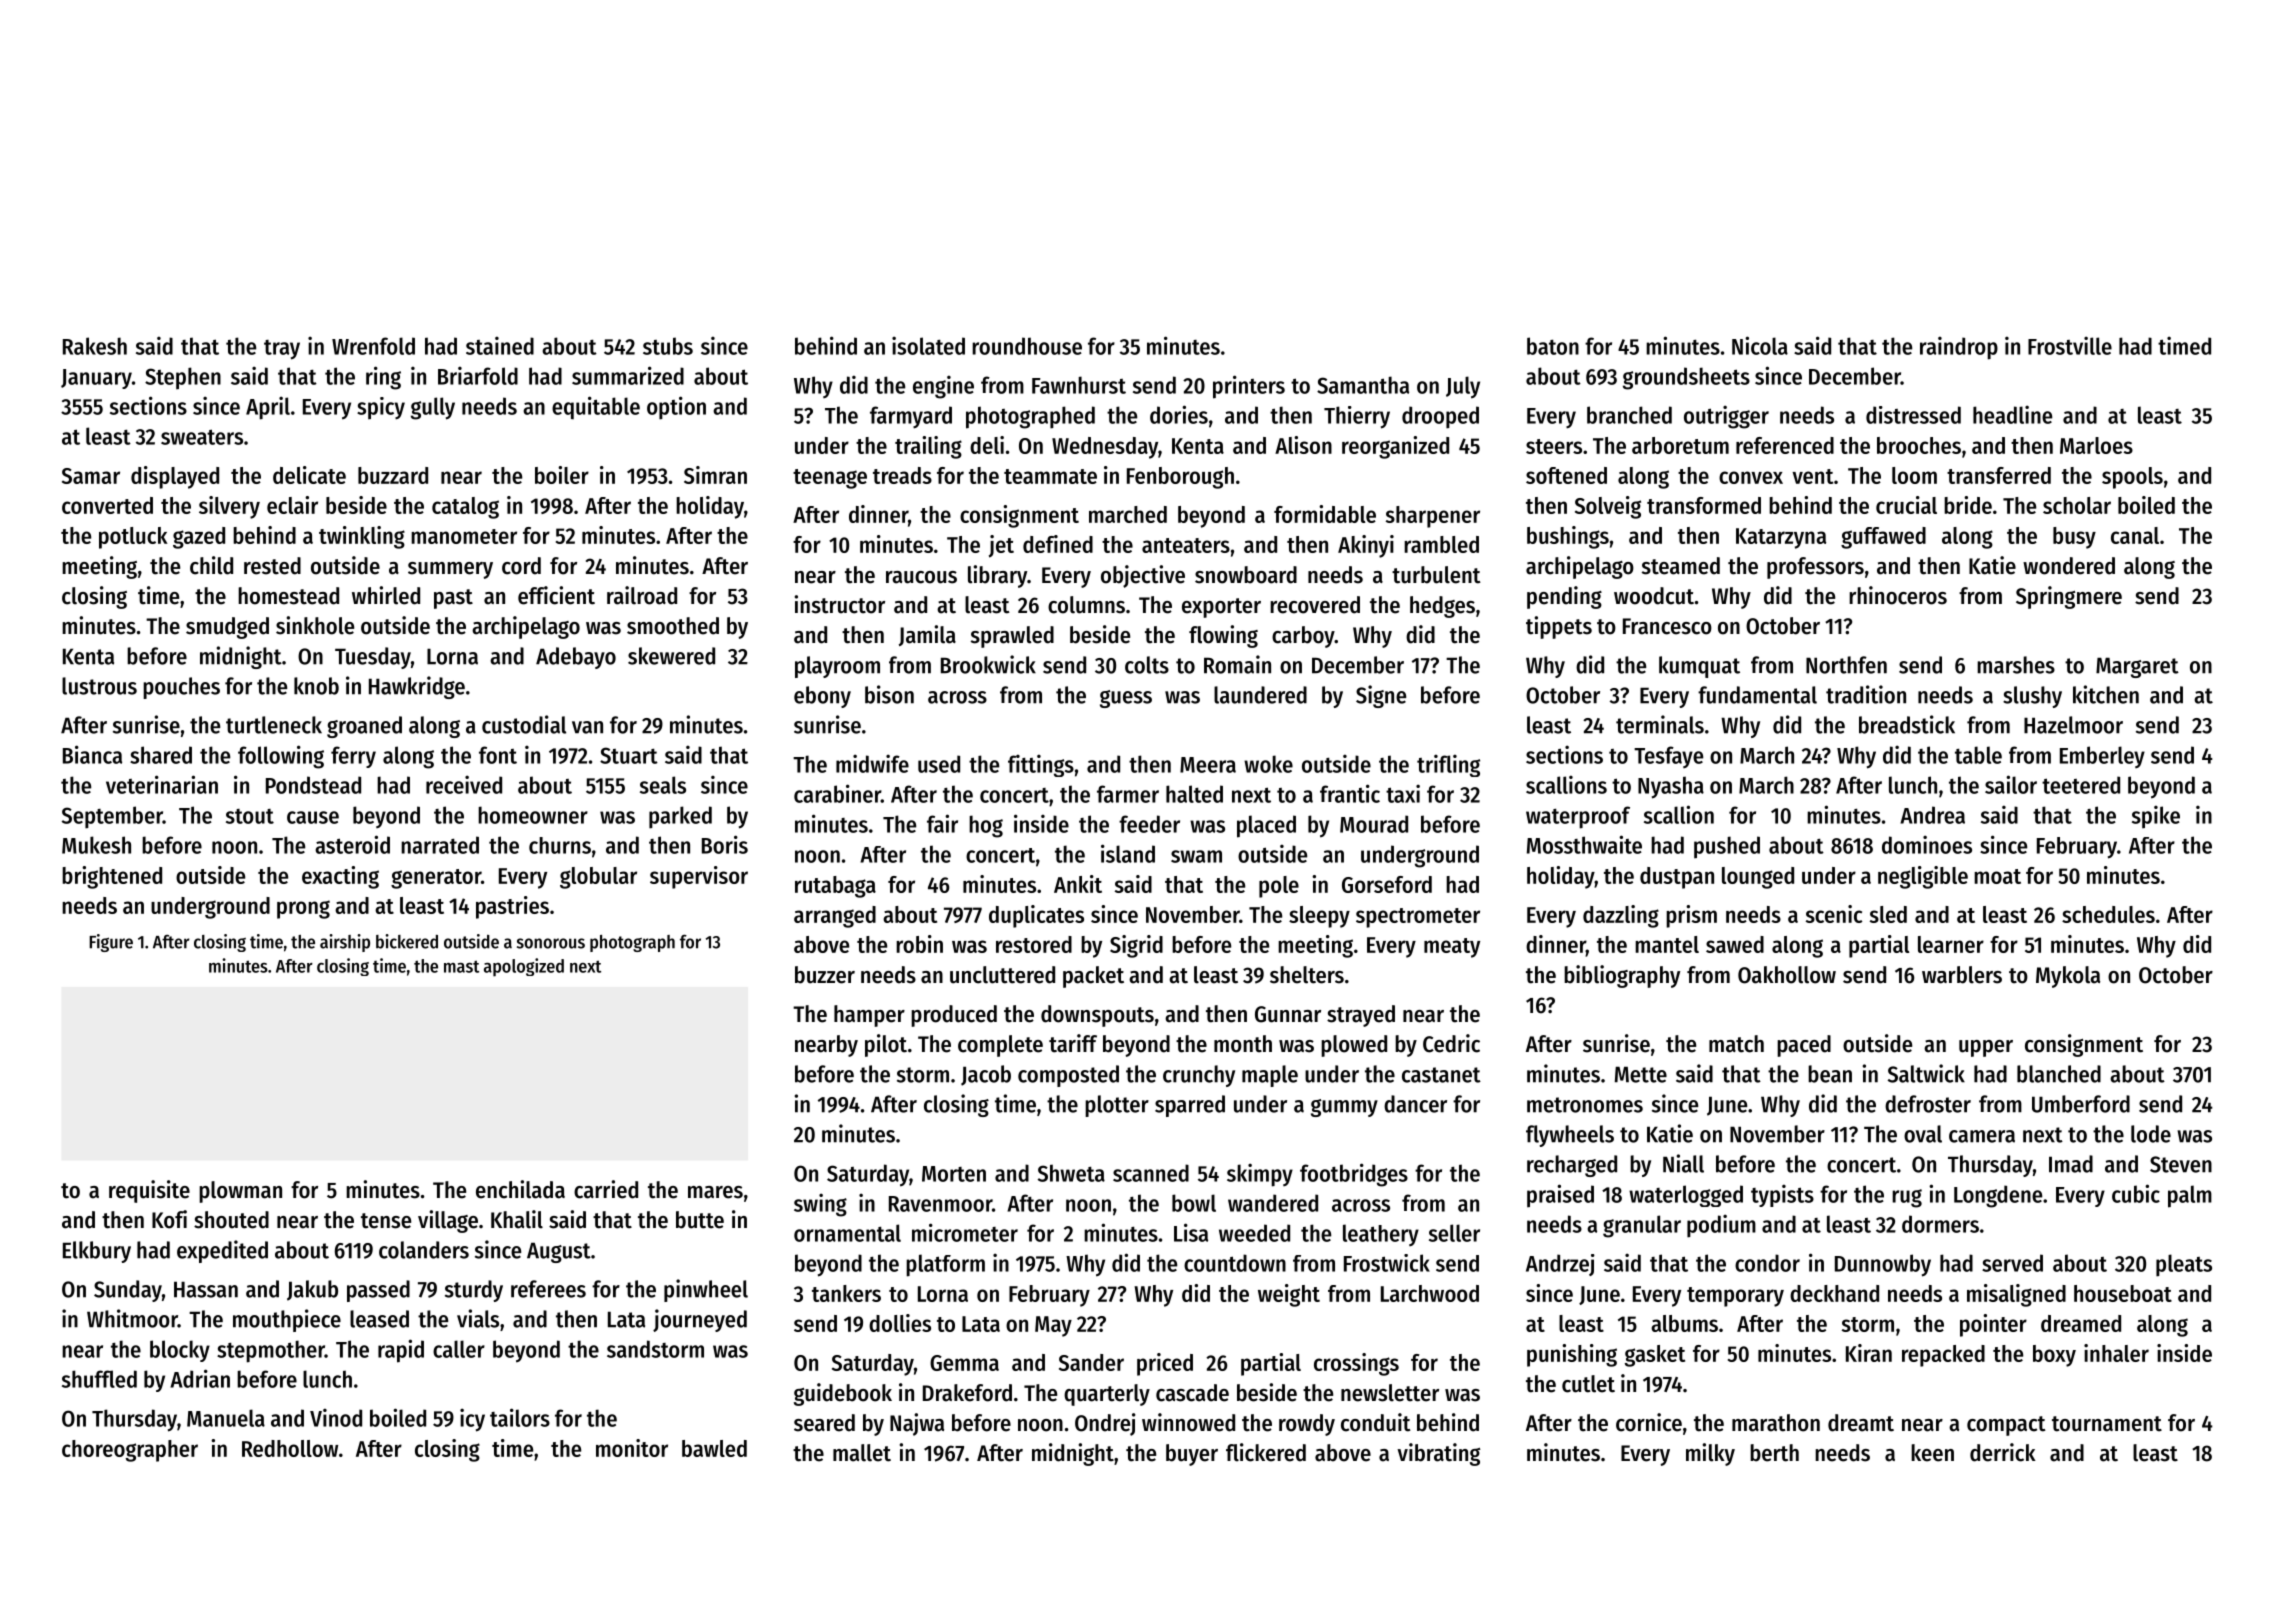  Describe the element at coordinates (175, 477) in the page. I see `displayed` at that location.
